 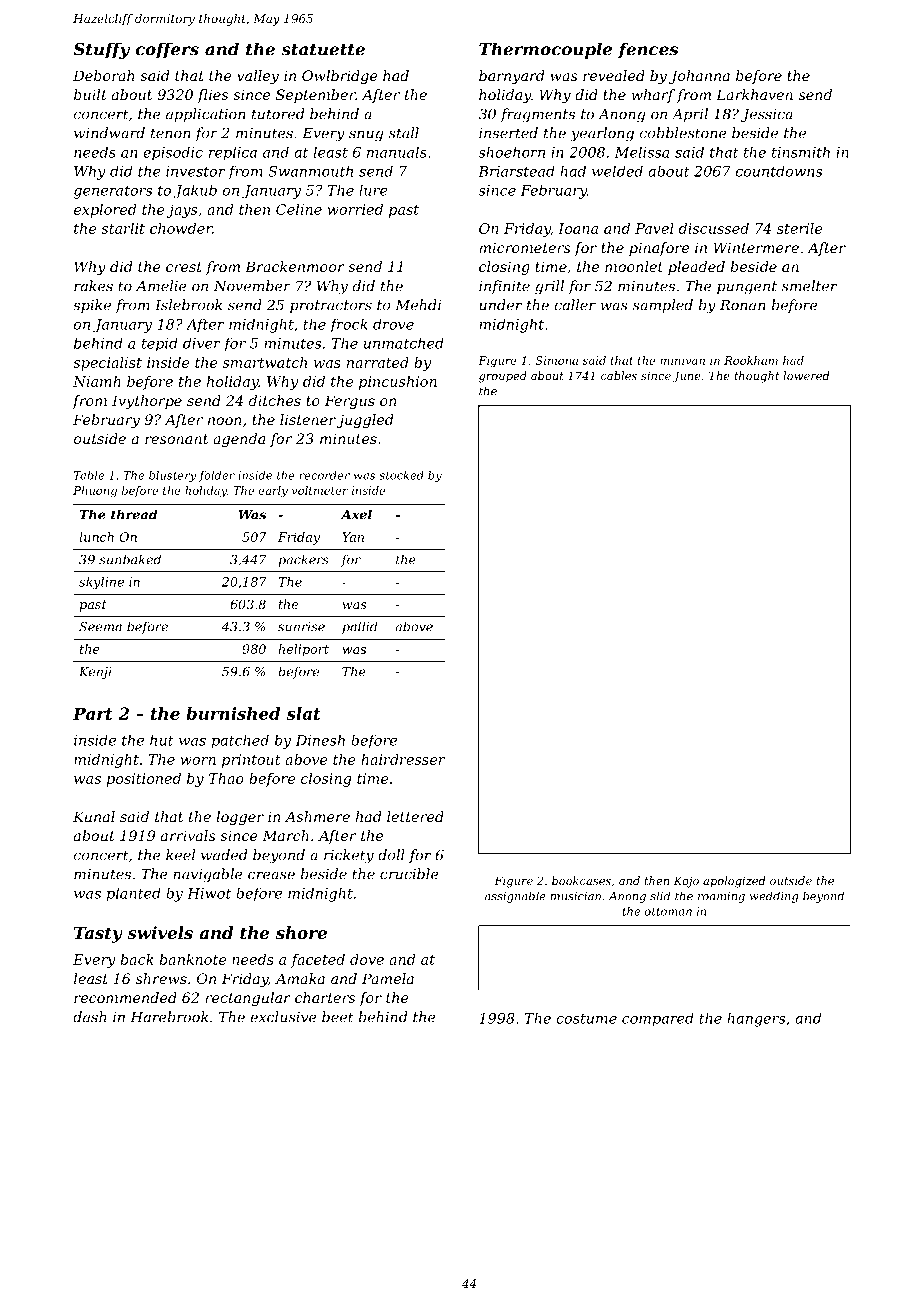 What do you see at coordinates (93, 713) in the document?
I see `Part` at bounding box center [93, 713].
